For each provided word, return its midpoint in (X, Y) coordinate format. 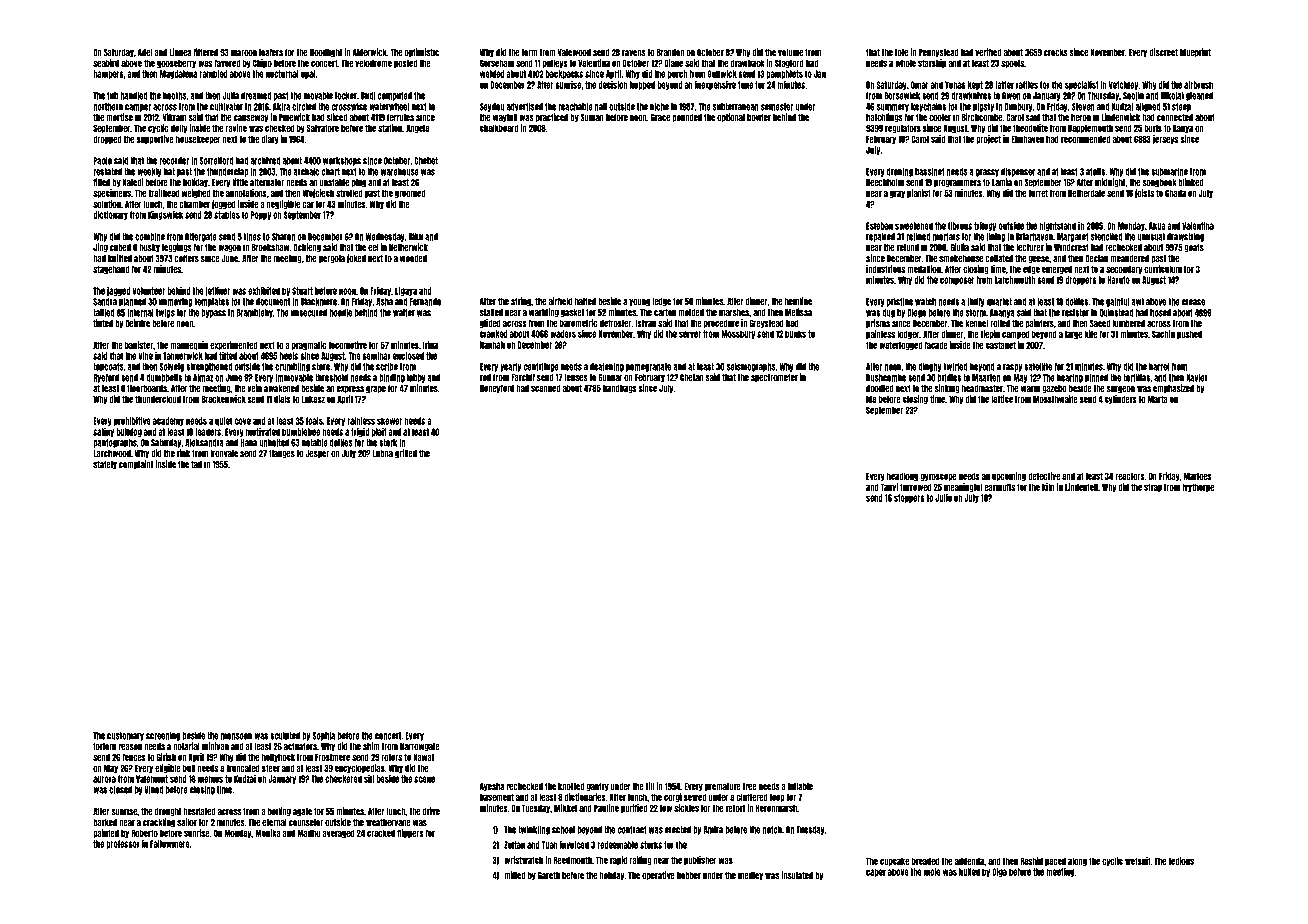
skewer (390, 421)
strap (1153, 487)
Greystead (767, 323)
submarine (1169, 171)
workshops (342, 161)
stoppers (909, 498)
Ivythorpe (1198, 487)
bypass (213, 313)
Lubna (383, 454)
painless (880, 334)
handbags (620, 388)
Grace (660, 118)
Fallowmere (170, 844)
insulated (797, 875)
